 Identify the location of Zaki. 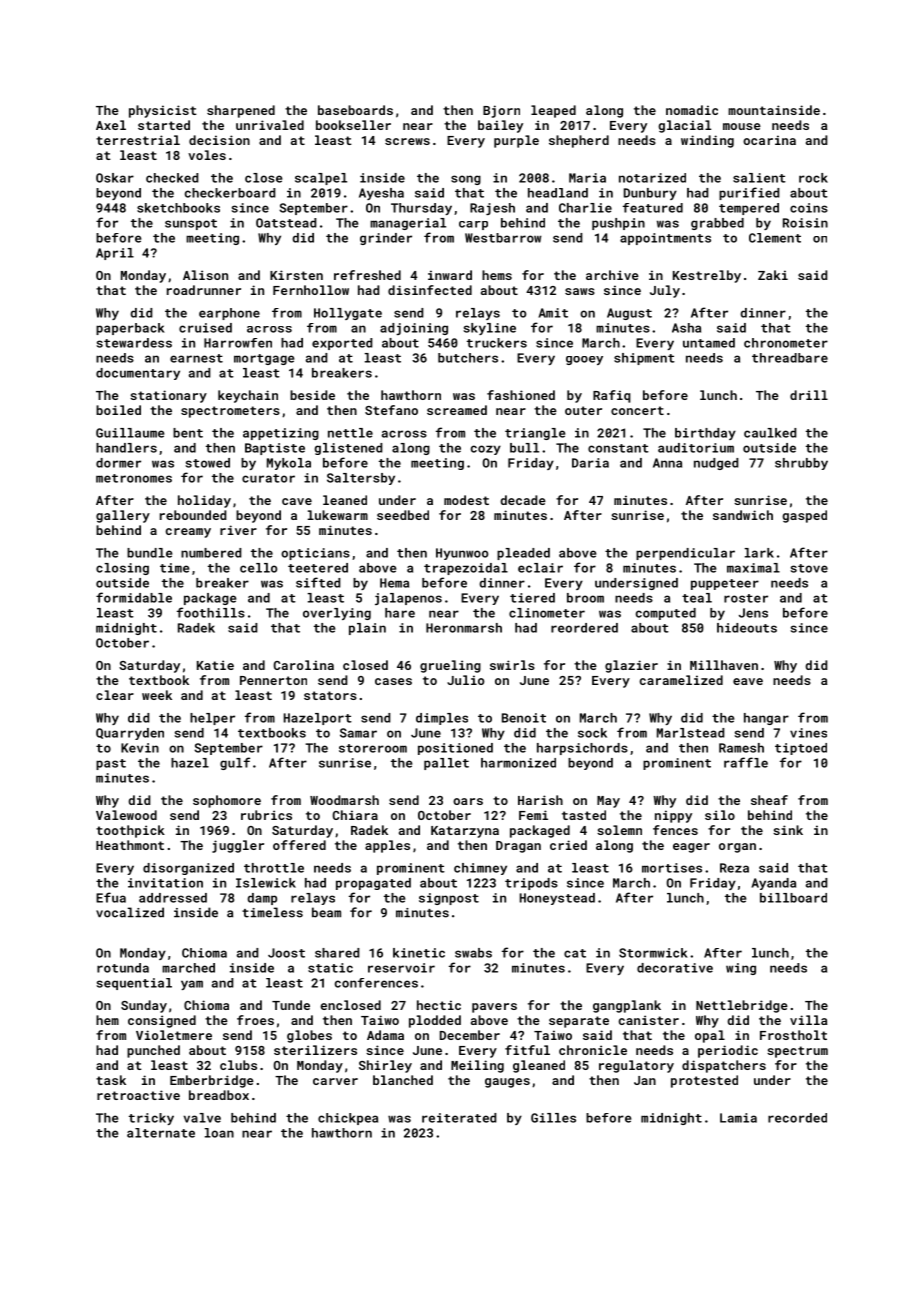
(773, 275).
